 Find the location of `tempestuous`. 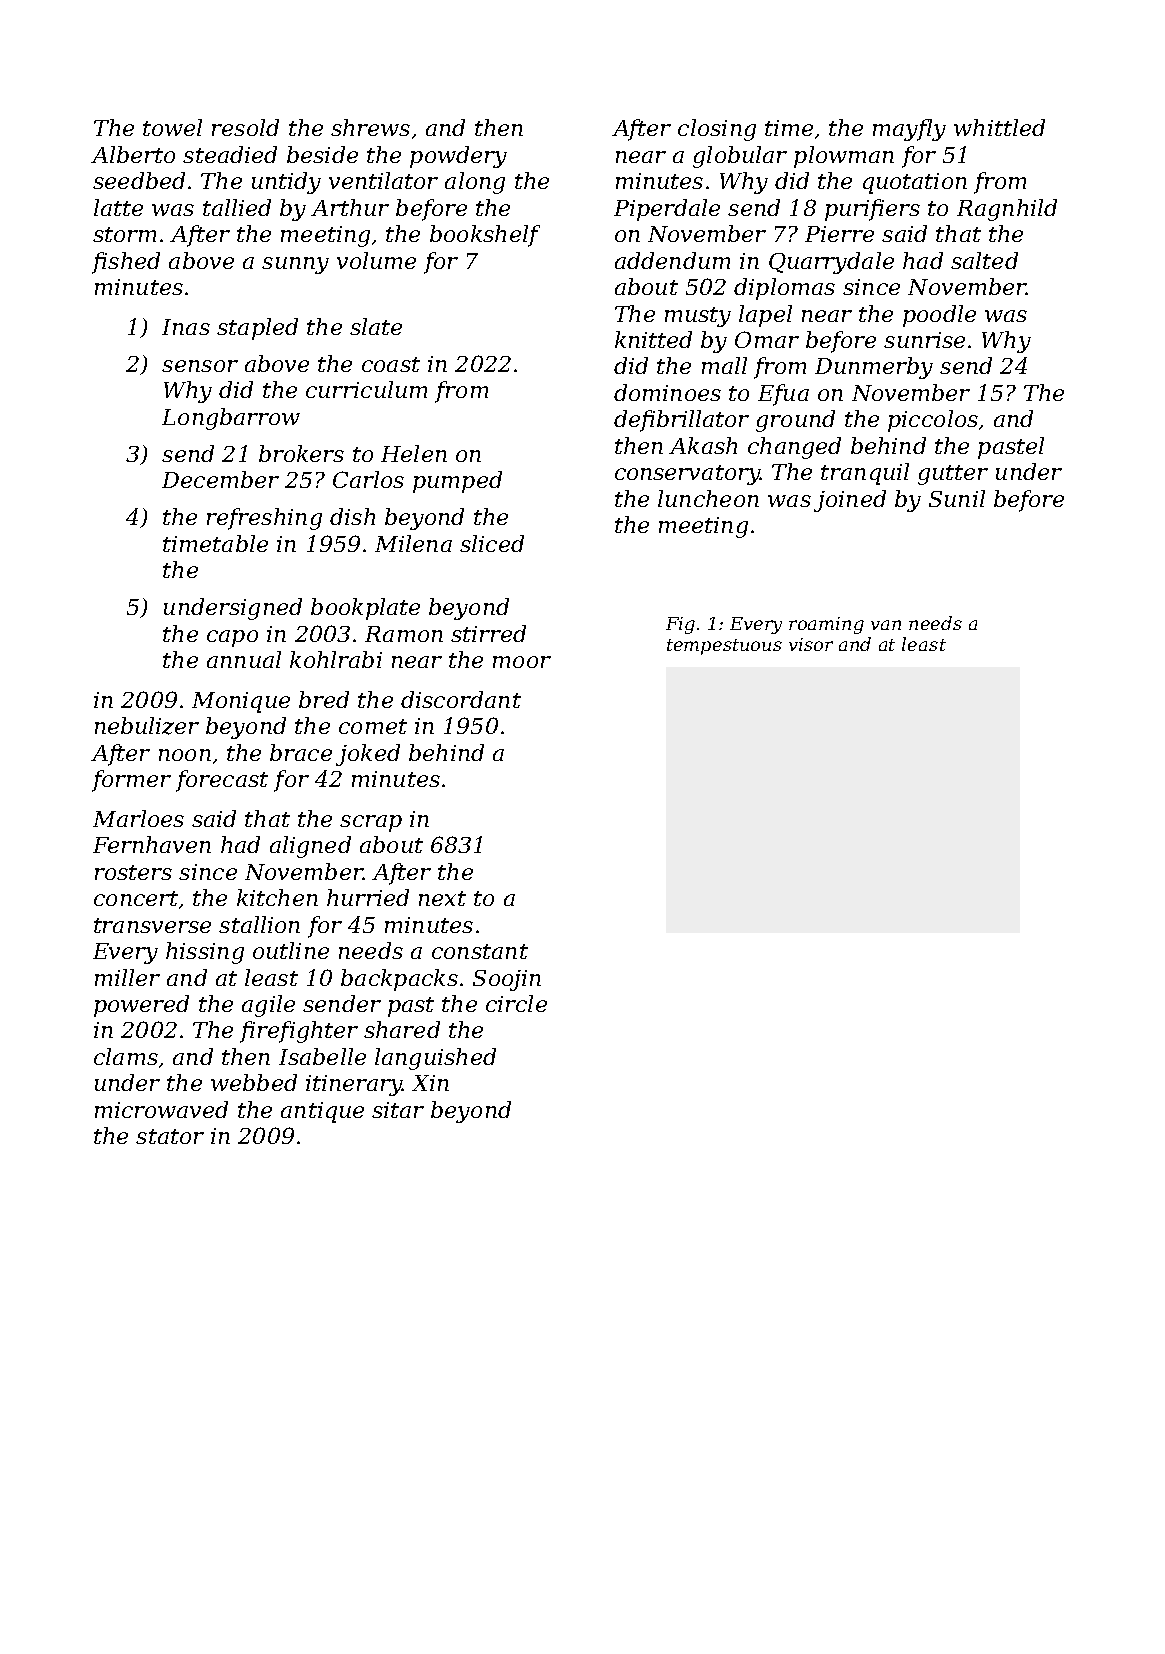

tempestuous is located at coordinates (724, 647).
